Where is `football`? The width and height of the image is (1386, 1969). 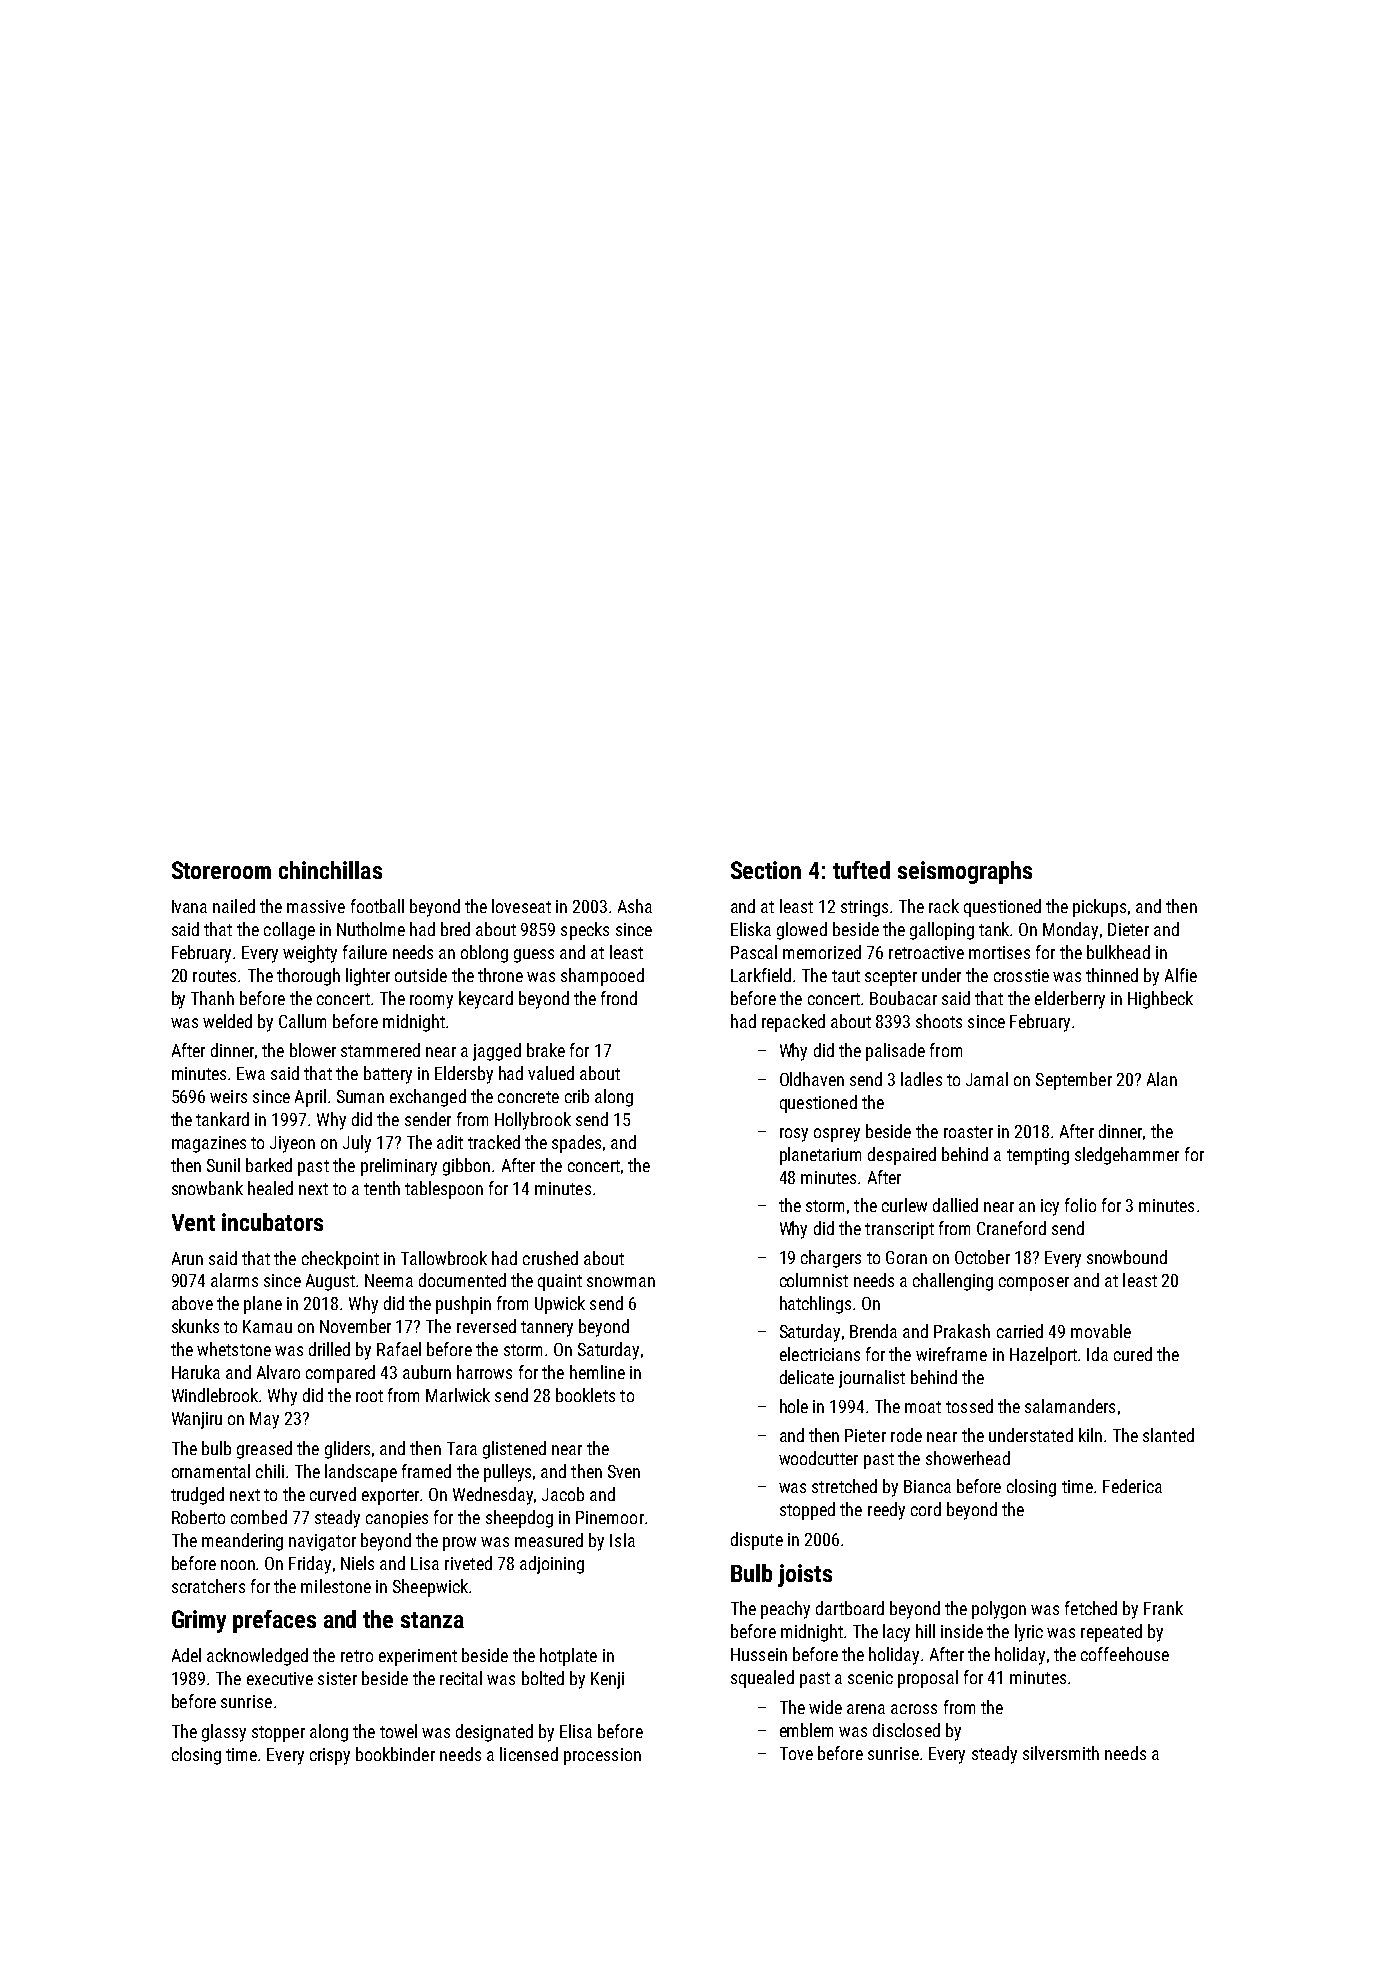 football is located at coordinates (377, 906).
